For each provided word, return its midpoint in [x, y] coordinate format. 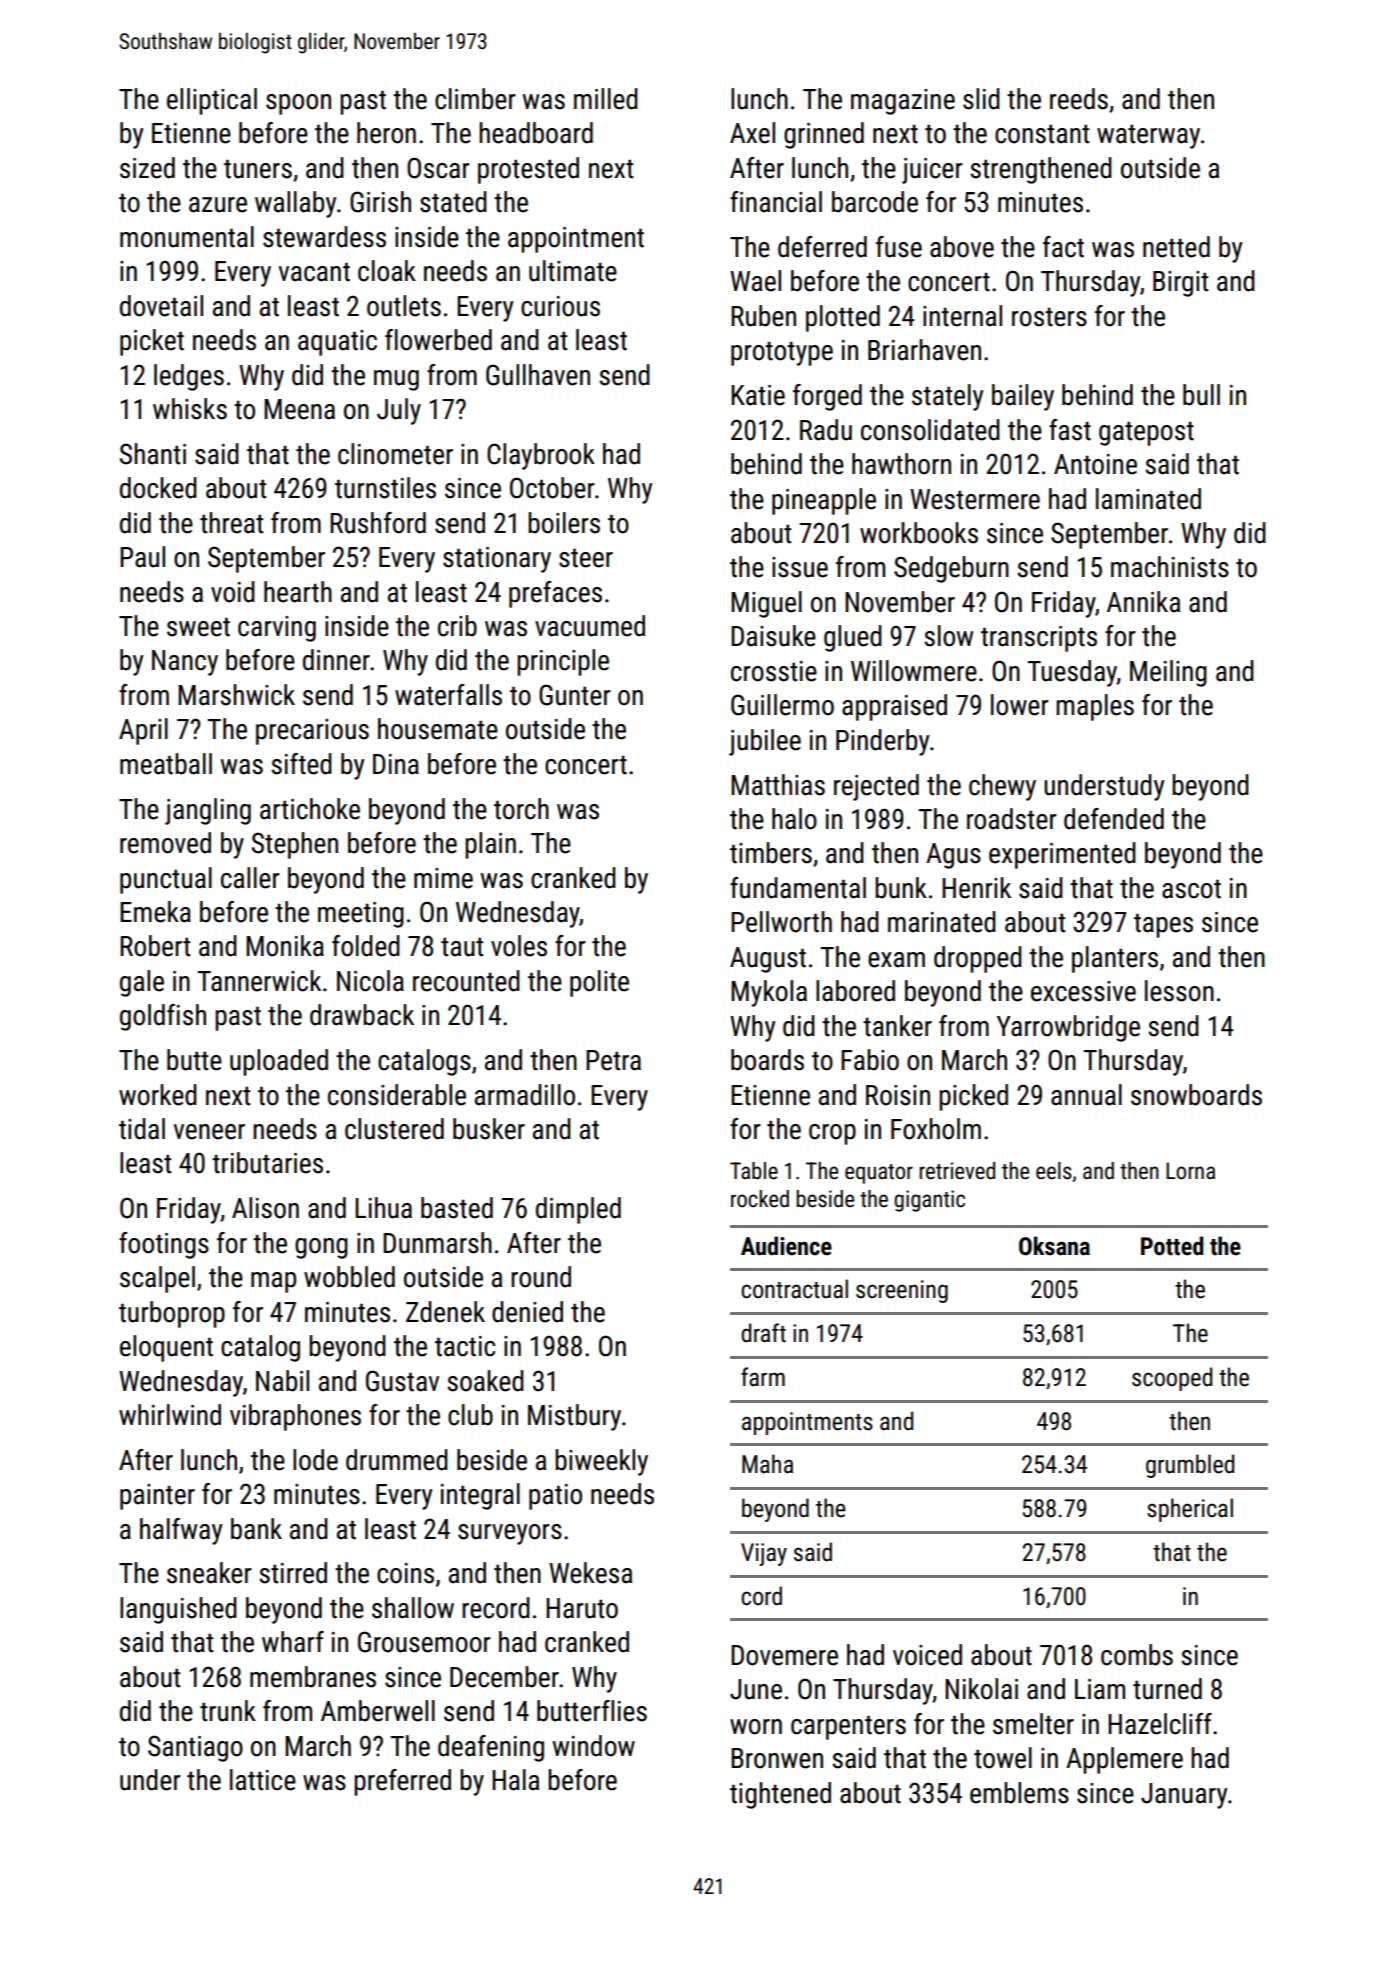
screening [902, 1291]
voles [519, 946]
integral [480, 1496]
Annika [1143, 602]
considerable [397, 1095]
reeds [1079, 99]
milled [606, 99]
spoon [298, 104]
